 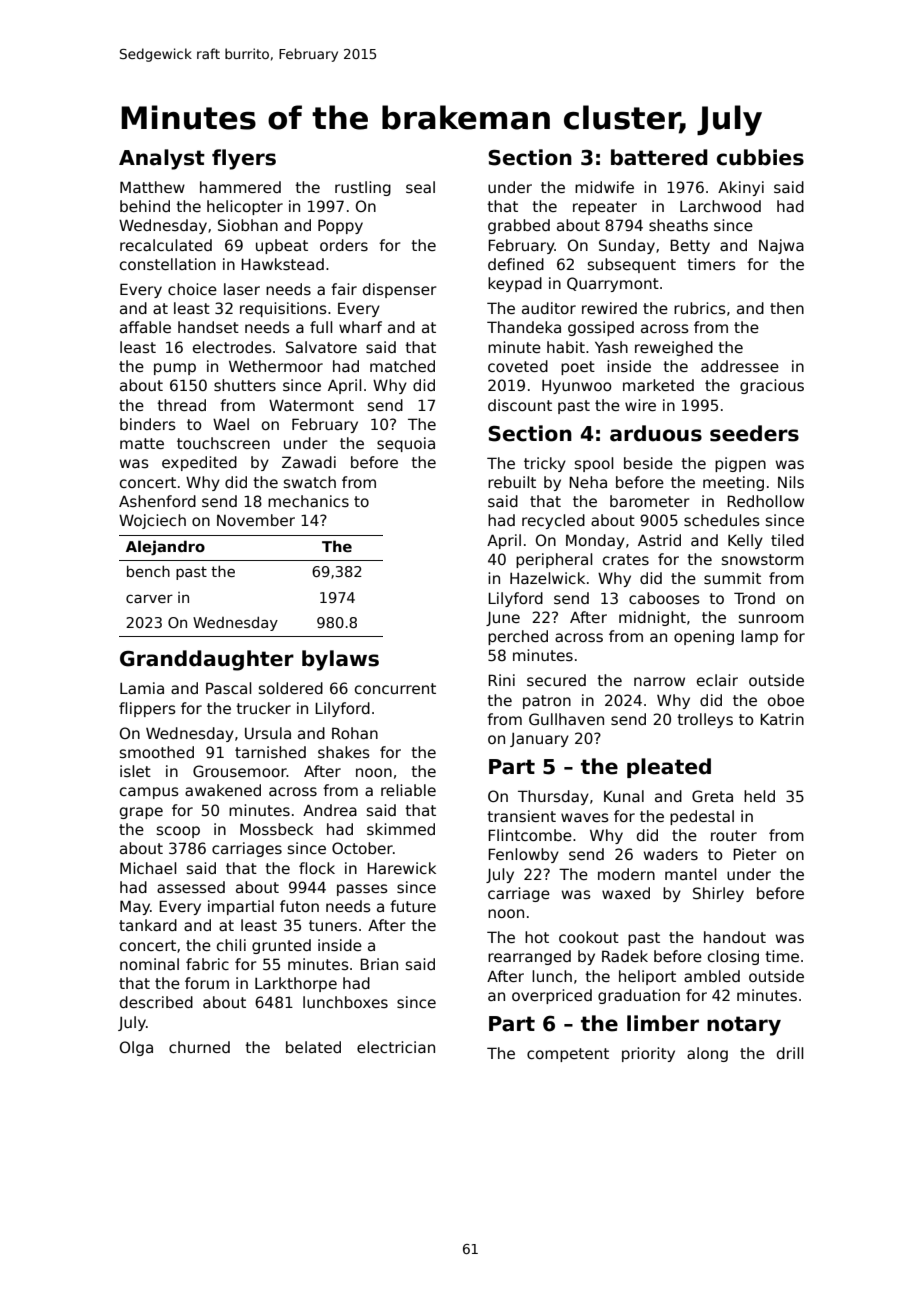 I want to click on router, so click(x=734, y=835).
